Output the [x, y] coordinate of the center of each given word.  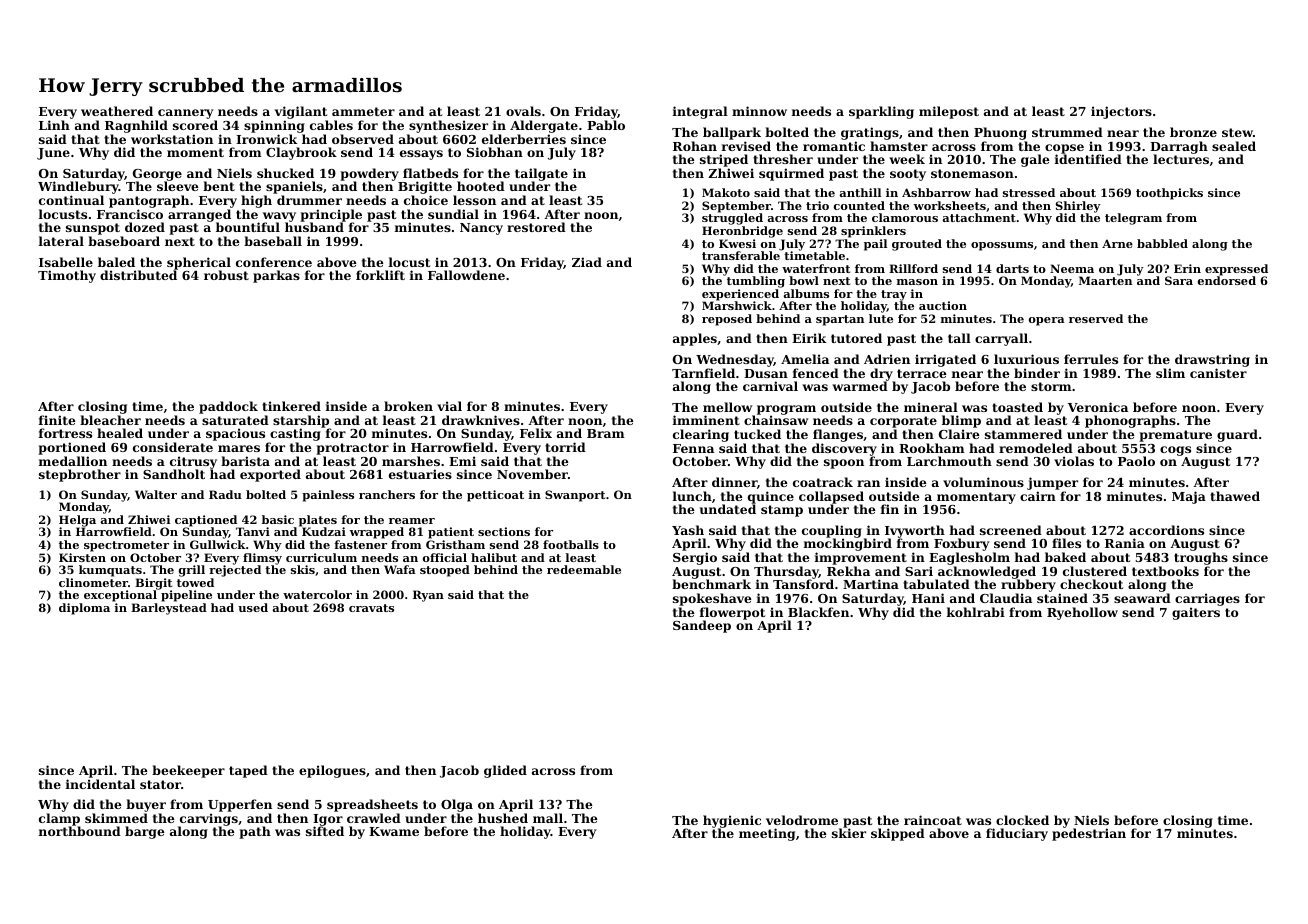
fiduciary [1017, 834]
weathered [117, 111]
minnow [759, 111]
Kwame [394, 831]
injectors [1121, 112]
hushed [503, 818]
